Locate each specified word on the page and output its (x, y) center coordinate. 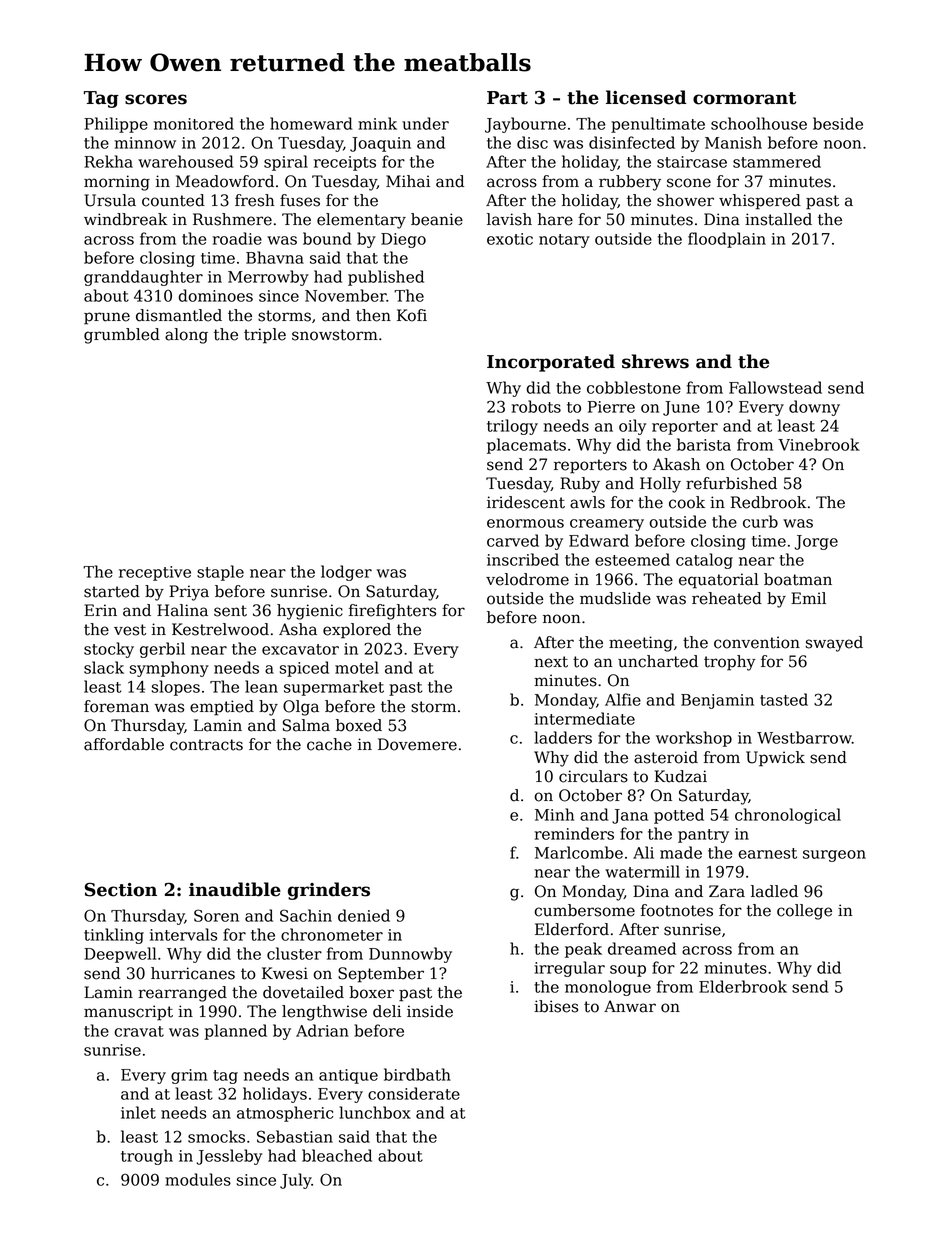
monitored (194, 123)
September (381, 975)
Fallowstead (775, 387)
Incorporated (551, 363)
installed (778, 219)
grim (189, 1076)
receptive (155, 573)
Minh (554, 814)
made (681, 852)
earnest (767, 853)
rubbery (630, 183)
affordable (124, 744)
